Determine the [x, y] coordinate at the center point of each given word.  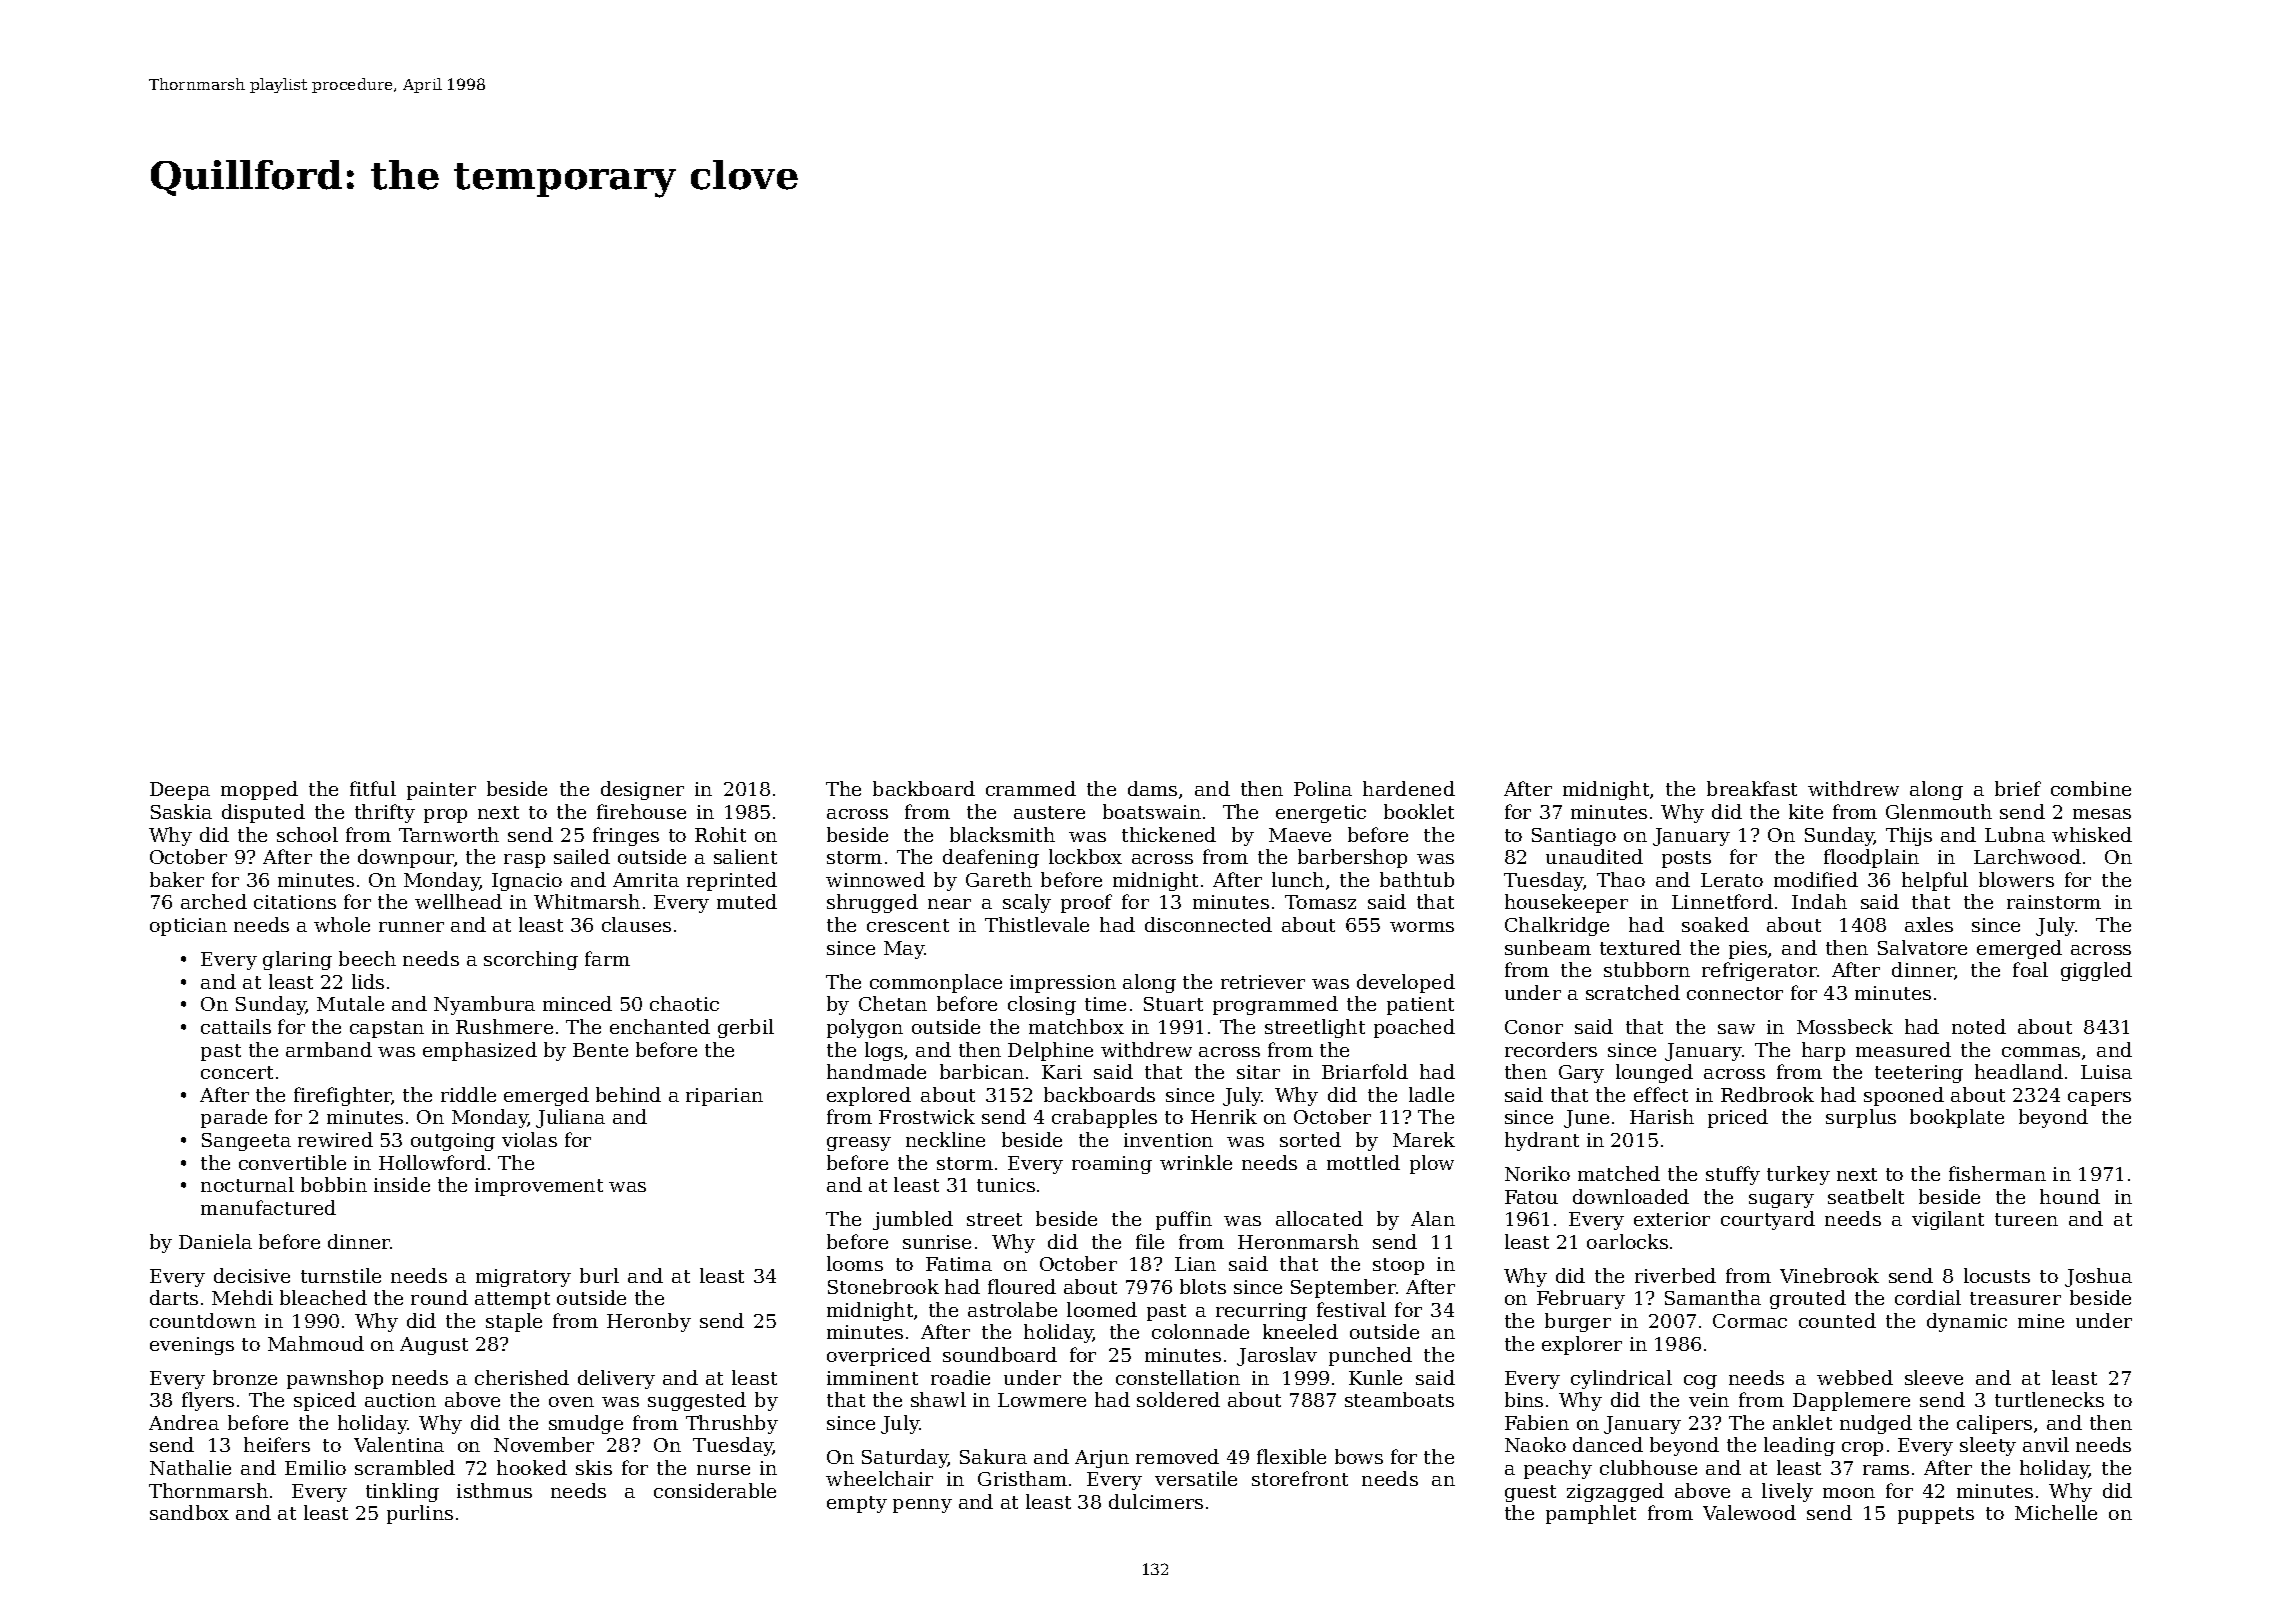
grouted [1808, 1299]
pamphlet [1591, 1514]
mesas [2102, 814]
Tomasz [1320, 902]
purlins [420, 1514]
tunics [1006, 1185]
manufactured [268, 1207]
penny [922, 1506]
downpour [406, 858]
